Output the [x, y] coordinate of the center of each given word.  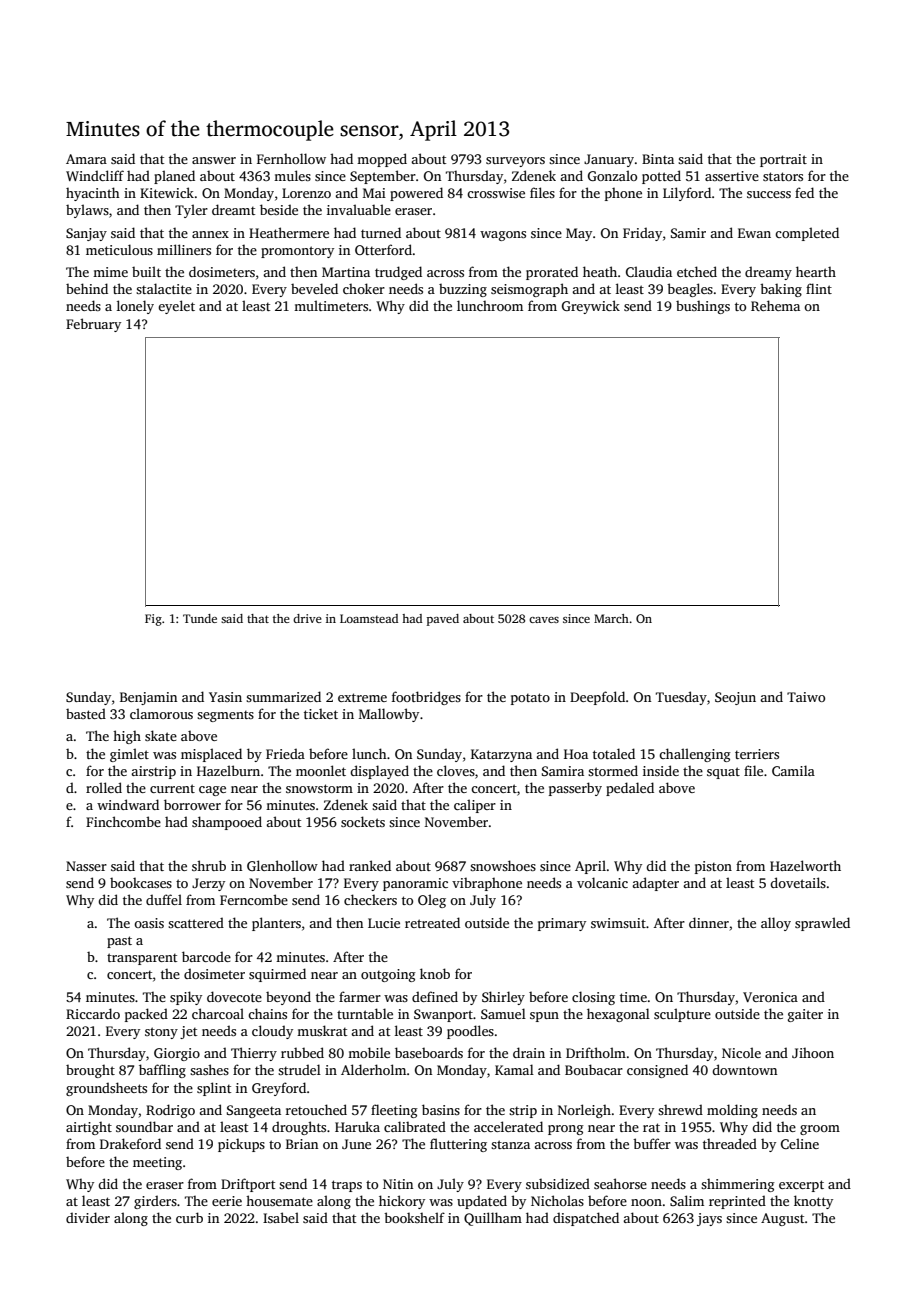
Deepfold [597, 698]
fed [804, 192]
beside [279, 209]
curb [189, 1217]
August [783, 1219]
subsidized [558, 1183]
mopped [382, 160]
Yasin [225, 697]
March [611, 618]
